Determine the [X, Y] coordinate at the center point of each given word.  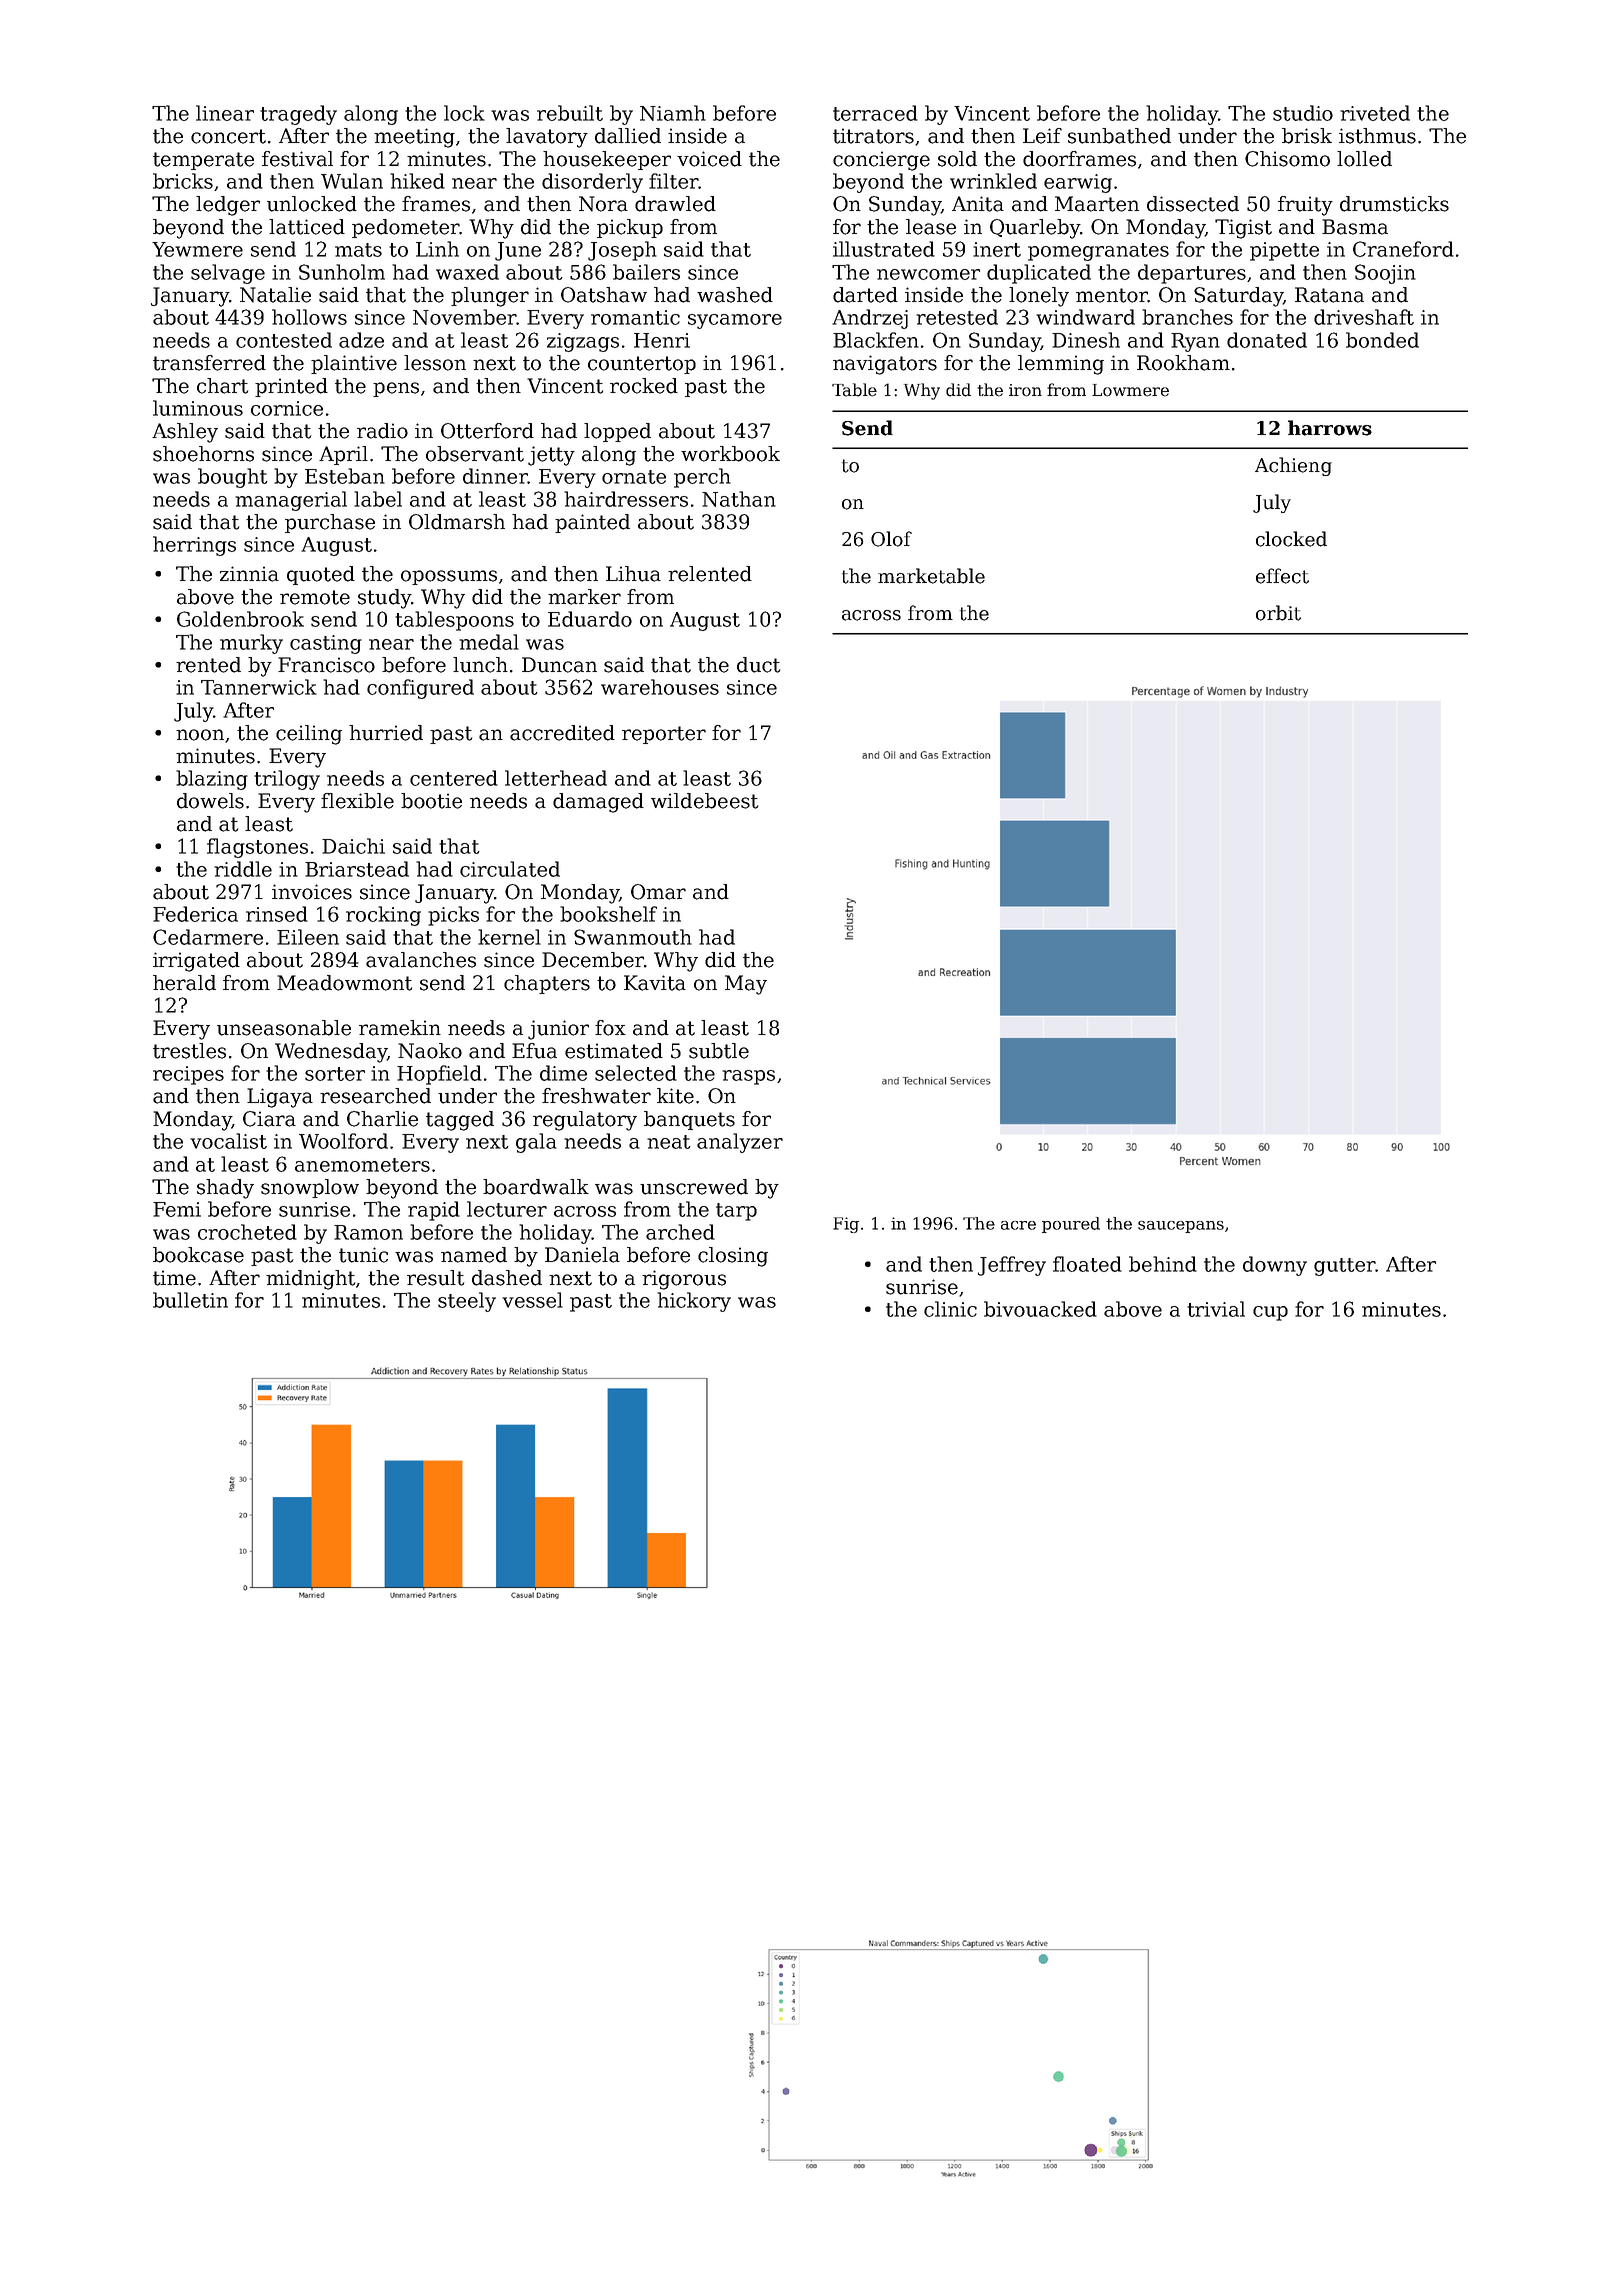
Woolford [343, 1141]
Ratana [1329, 295]
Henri [662, 340]
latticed [307, 227]
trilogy [287, 780]
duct [758, 665]
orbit [1278, 613]
